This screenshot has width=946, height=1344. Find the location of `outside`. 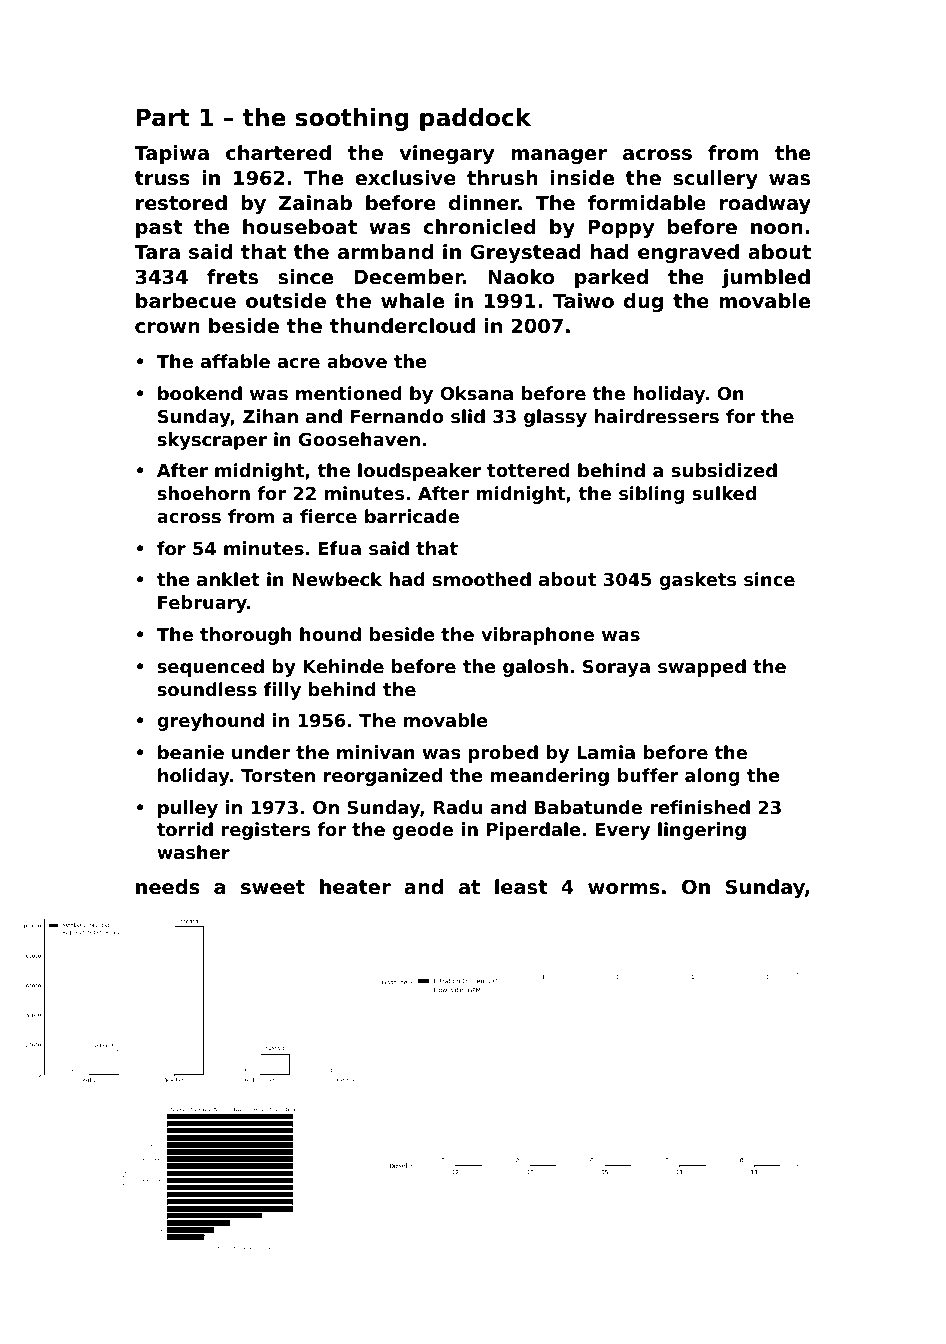

outside is located at coordinates (286, 301).
